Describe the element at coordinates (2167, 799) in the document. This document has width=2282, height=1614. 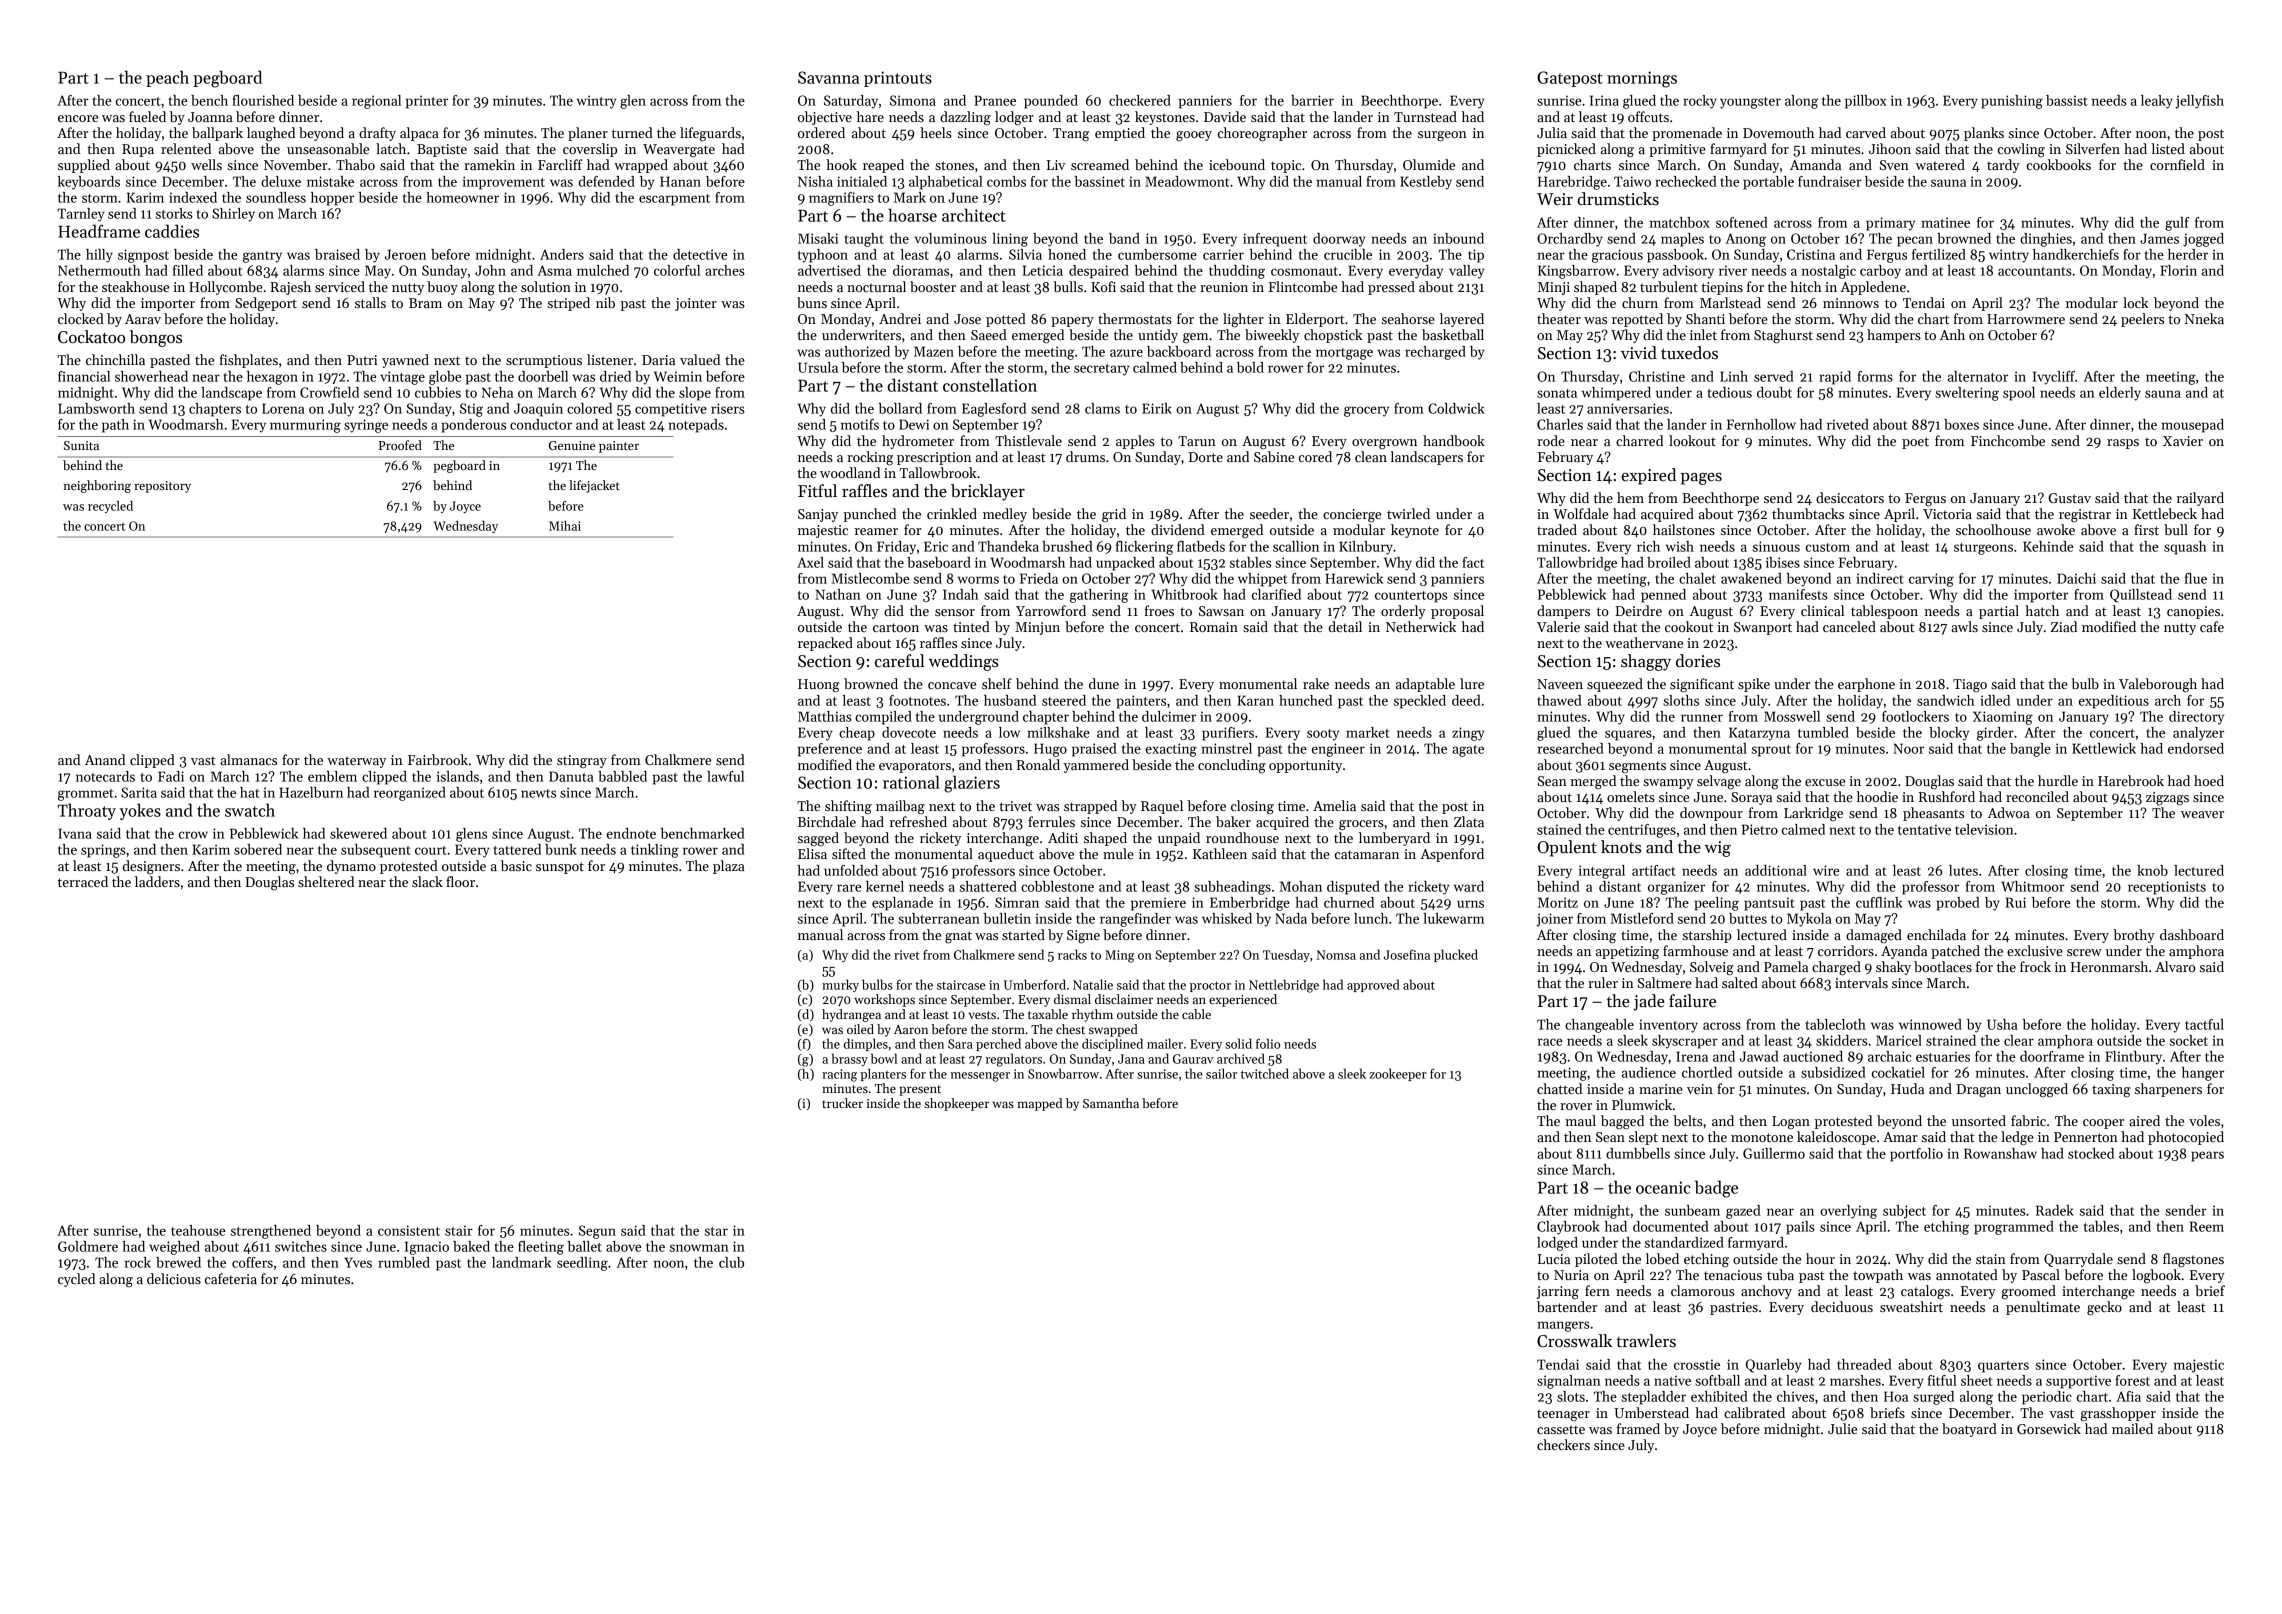
I see `zigzags` at that location.
